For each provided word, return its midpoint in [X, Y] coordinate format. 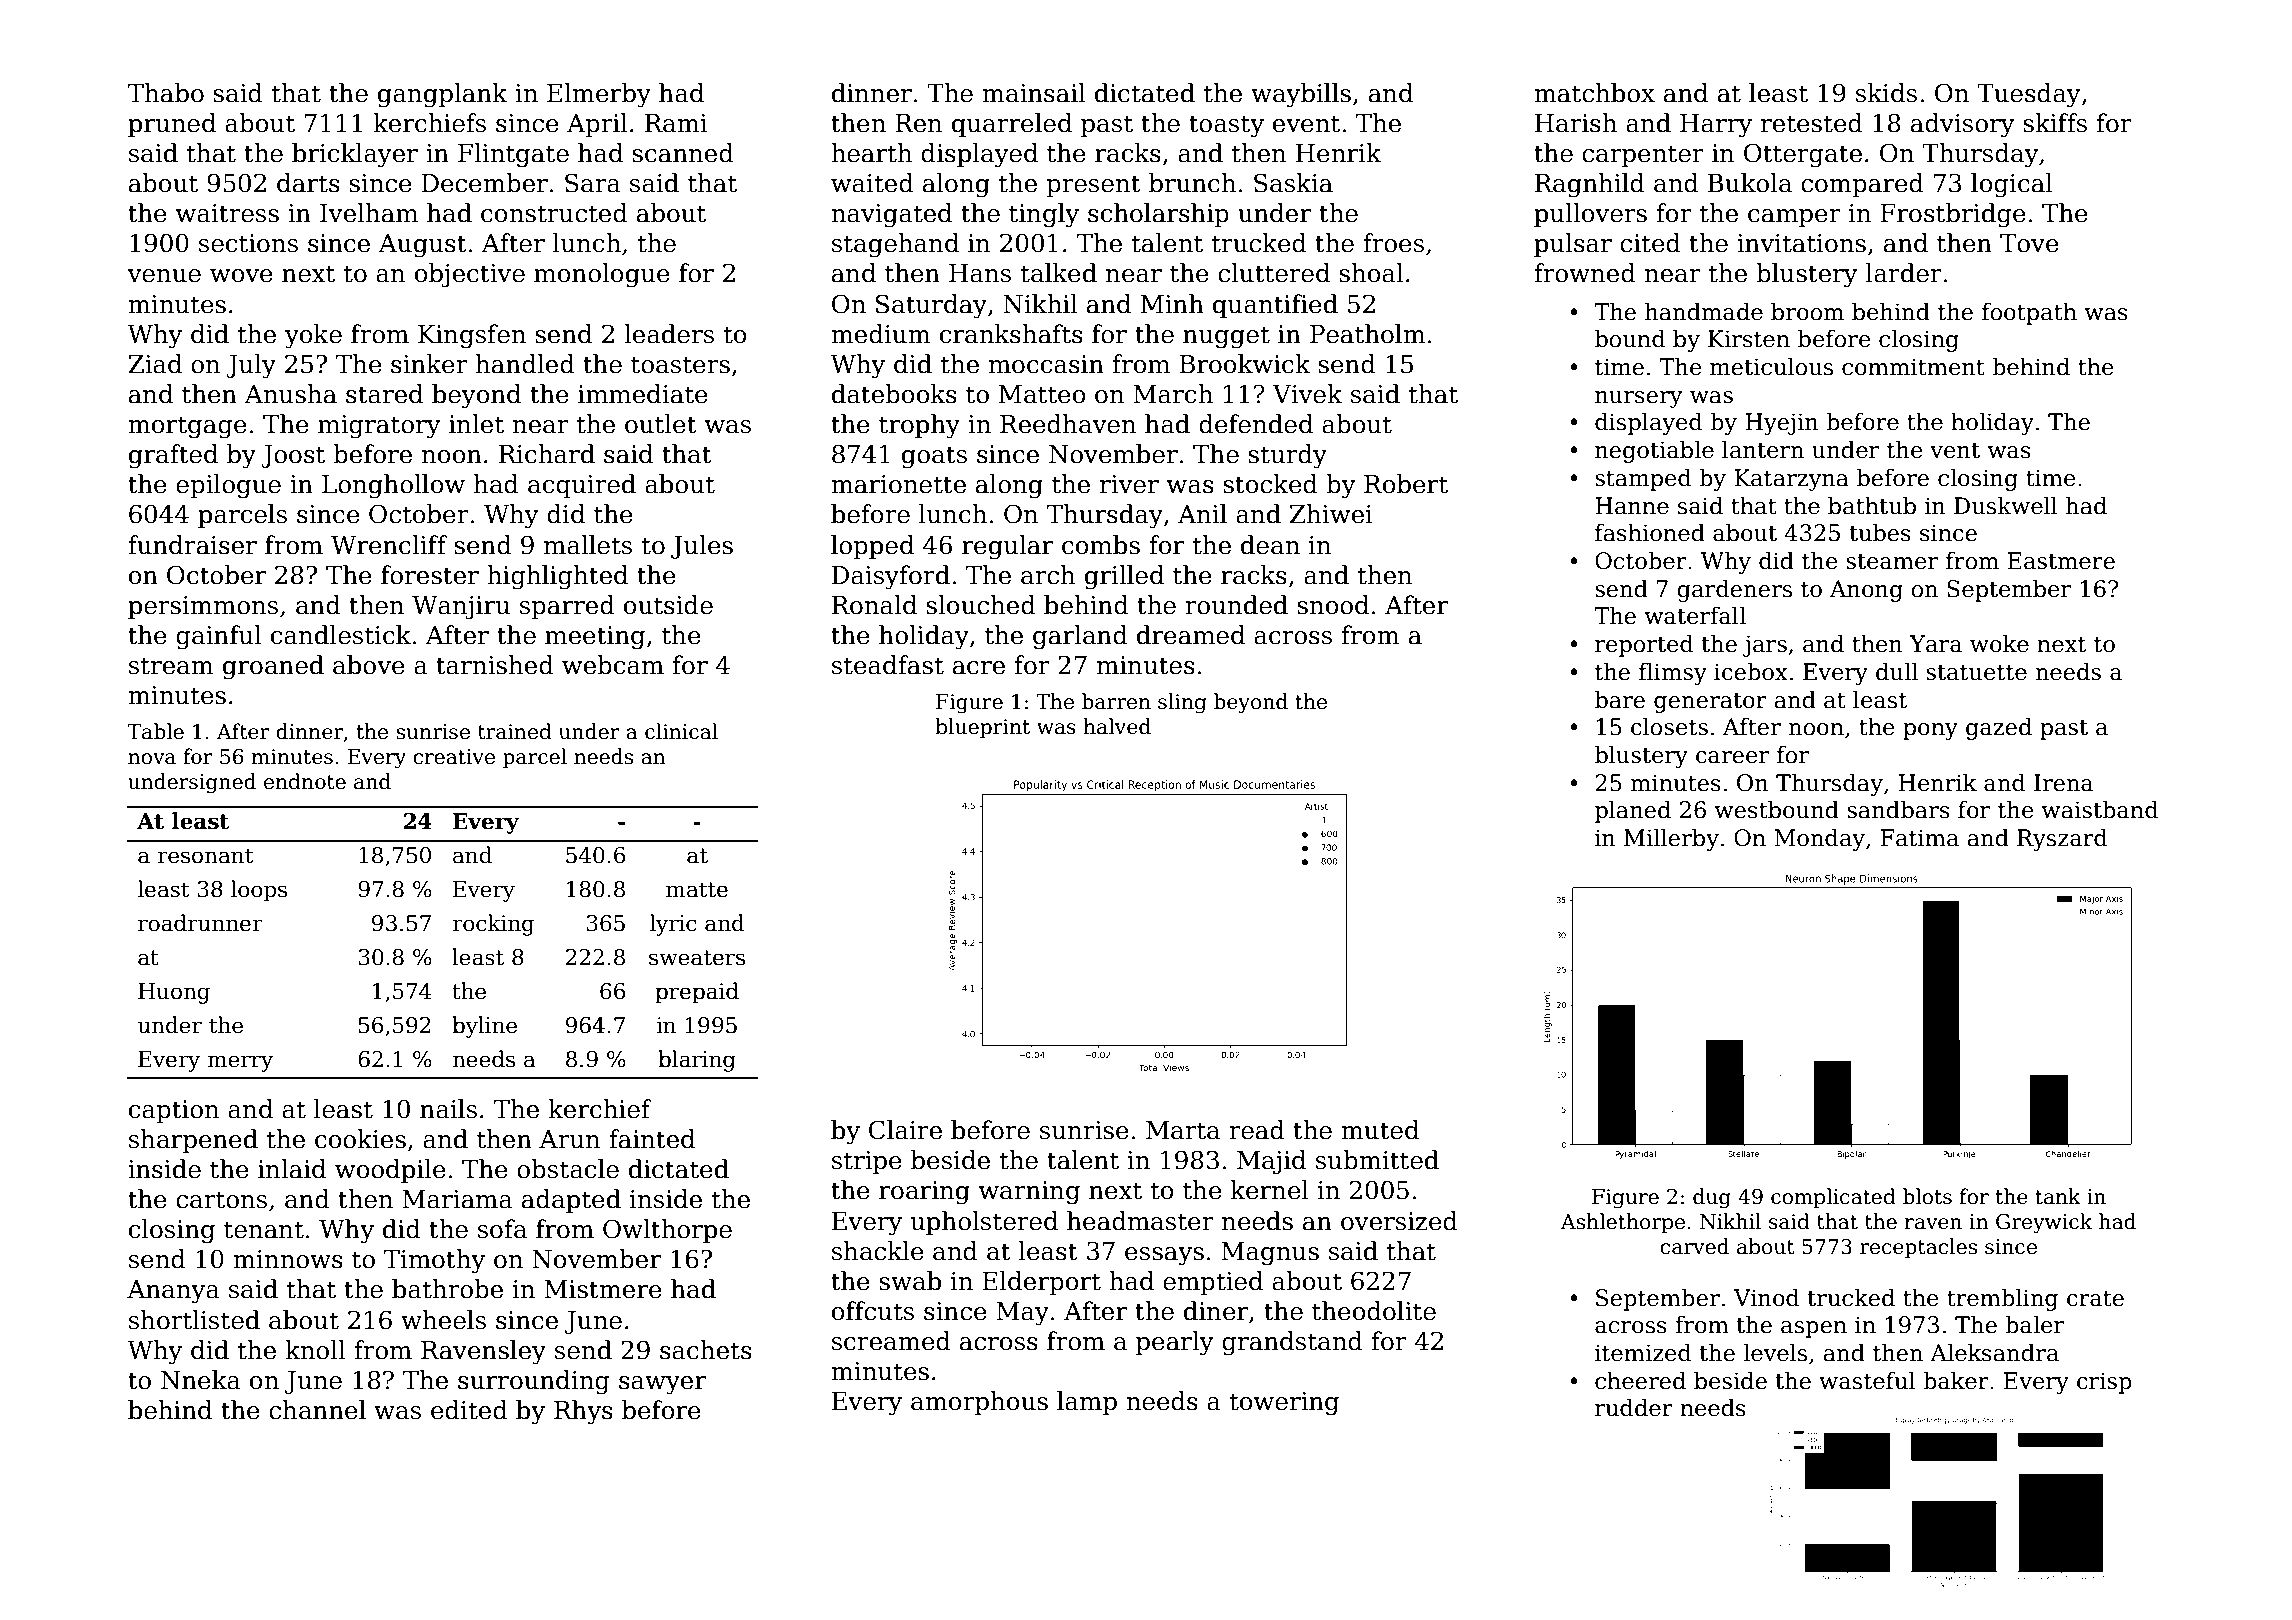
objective [470, 275]
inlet [476, 424]
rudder [1634, 1407]
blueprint [982, 728]
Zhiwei [1331, 514]
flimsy [1673, 673]
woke [1999, 643]
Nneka [201, 1380]
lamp [1087, 1403]
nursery [1638, 399]
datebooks [894, 394]
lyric [673, 925]
